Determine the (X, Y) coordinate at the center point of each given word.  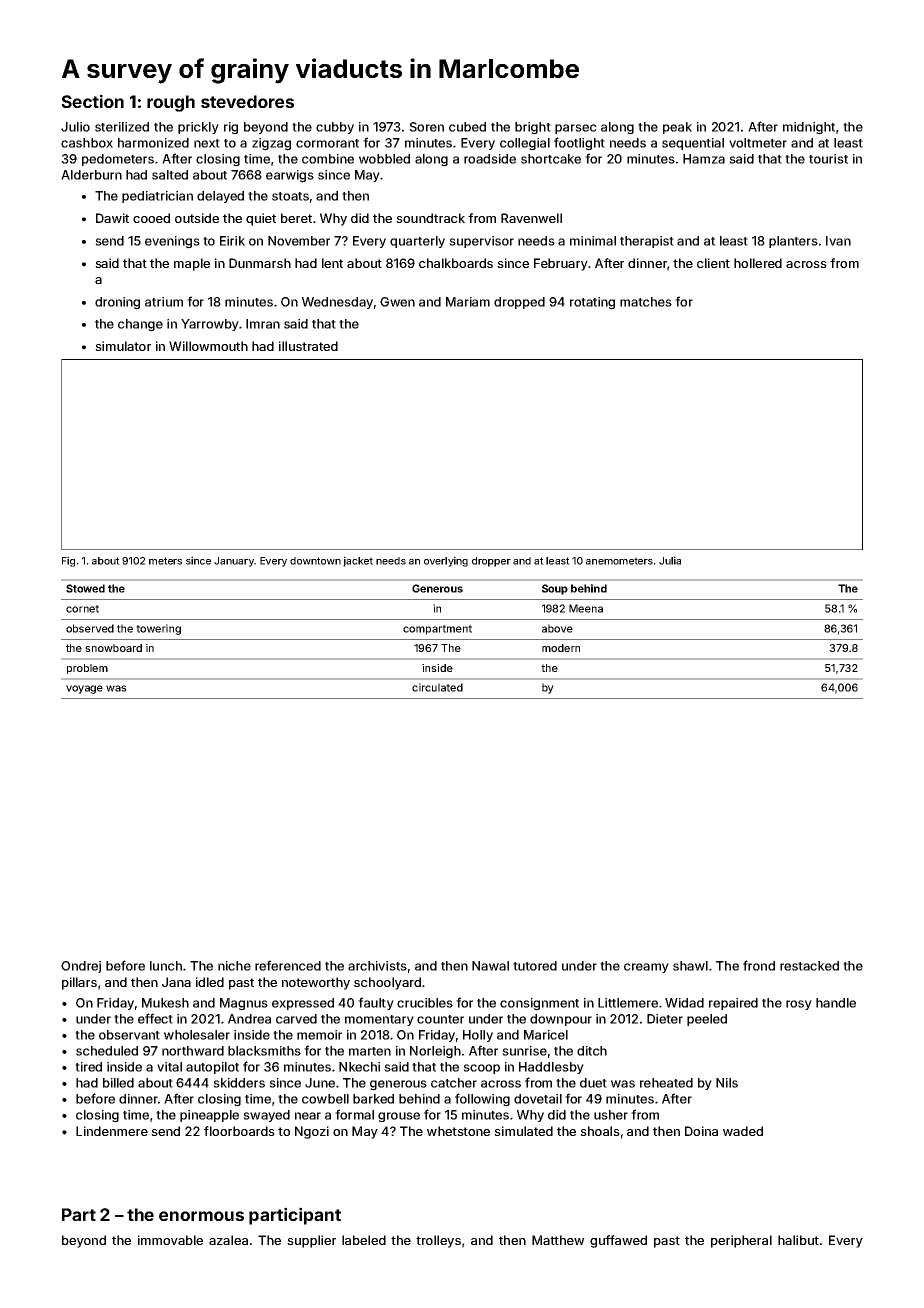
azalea (228, 1240)
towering (158, 629)
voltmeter (758, 143)
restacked (809, 966)
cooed (151, 218)
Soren (426, 127)
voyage (84, 689)
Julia (670, 560)
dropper (491, 562)
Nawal (490, 966)
